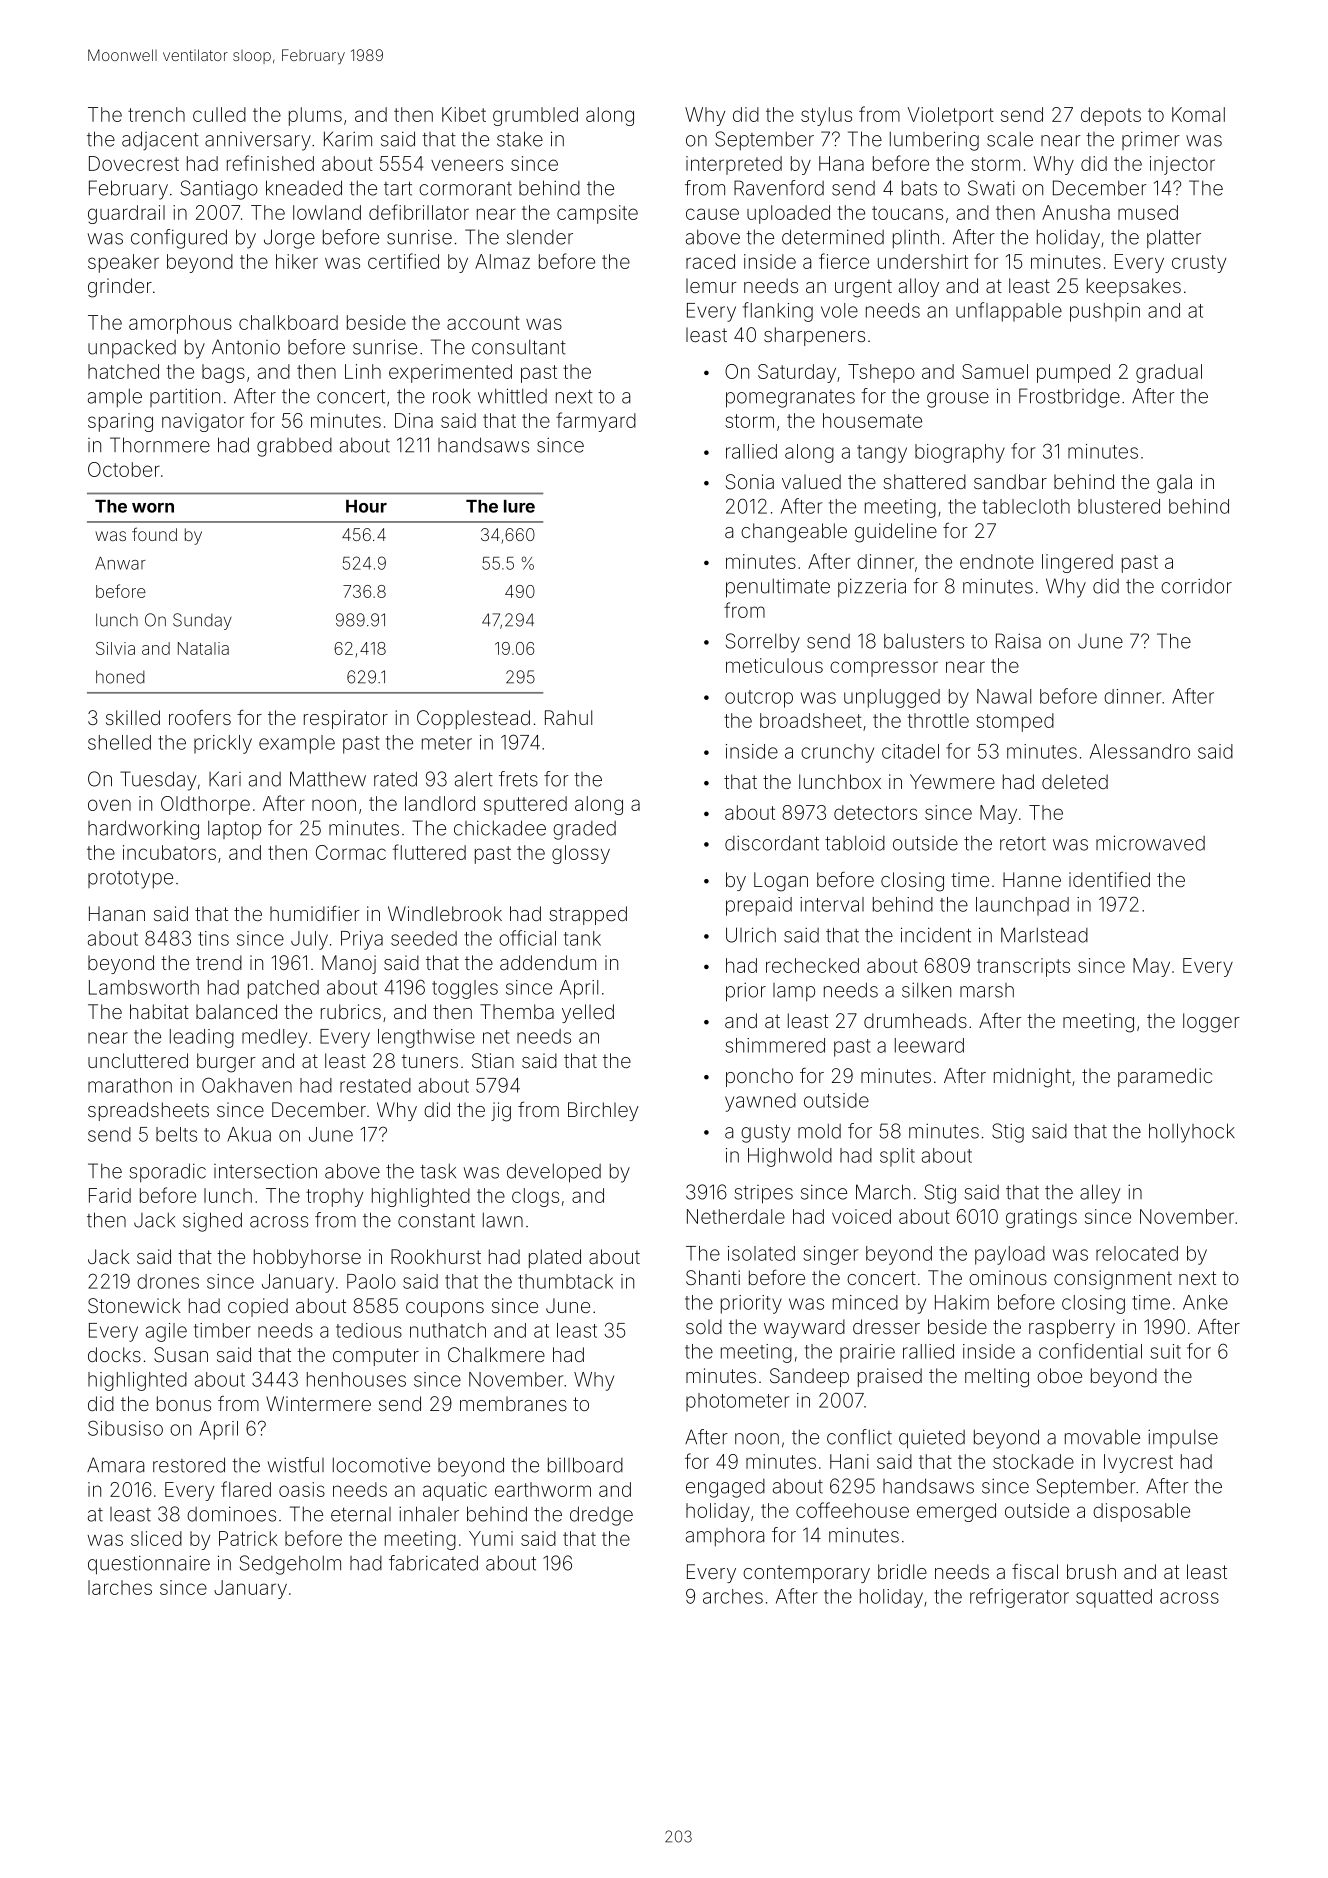 The width and height of the image is (1328, 1878). Describe the element at coordinates (115, 1465) in the image. I see `Amara` at that location.
